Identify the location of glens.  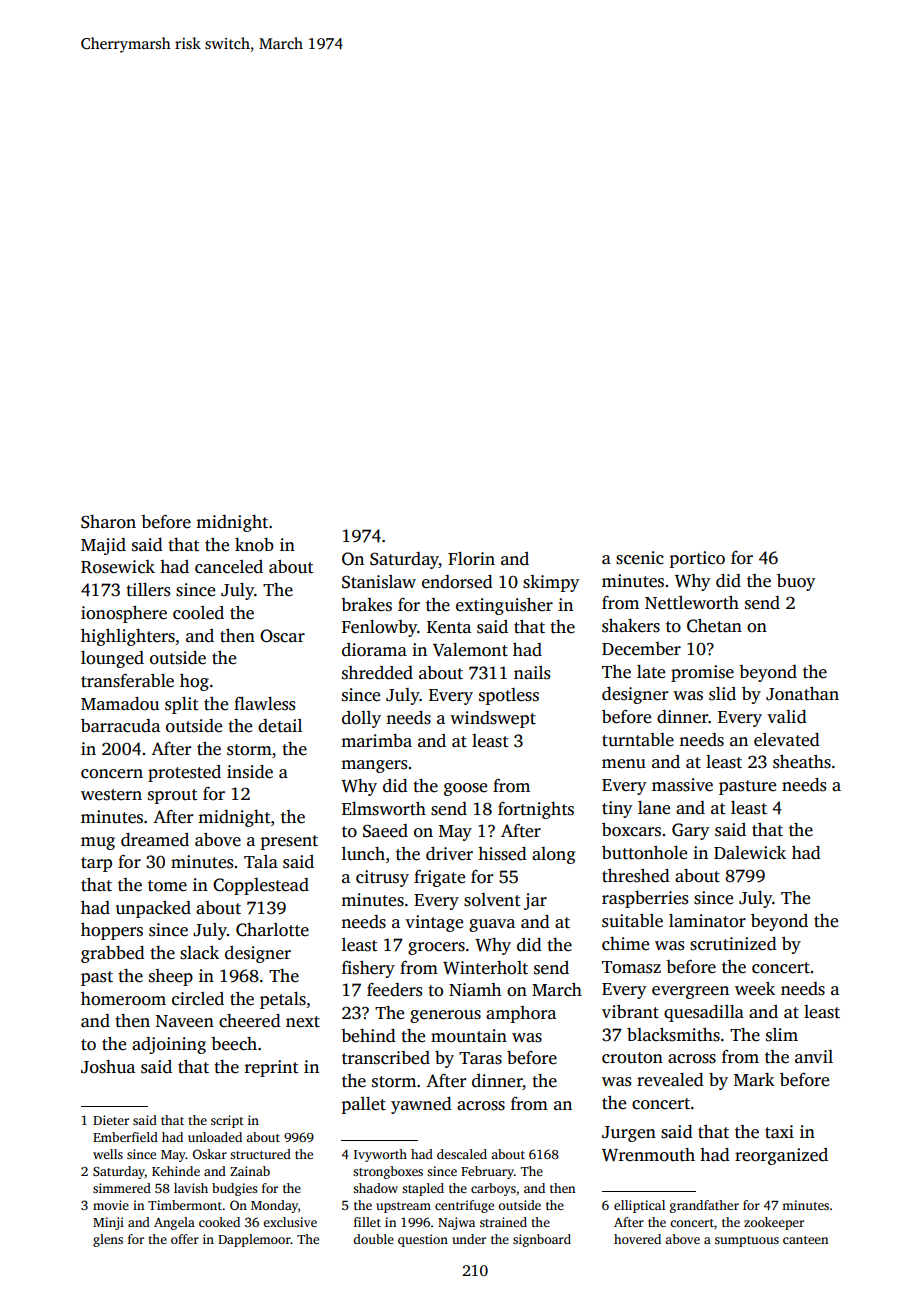
(108, 1240).
